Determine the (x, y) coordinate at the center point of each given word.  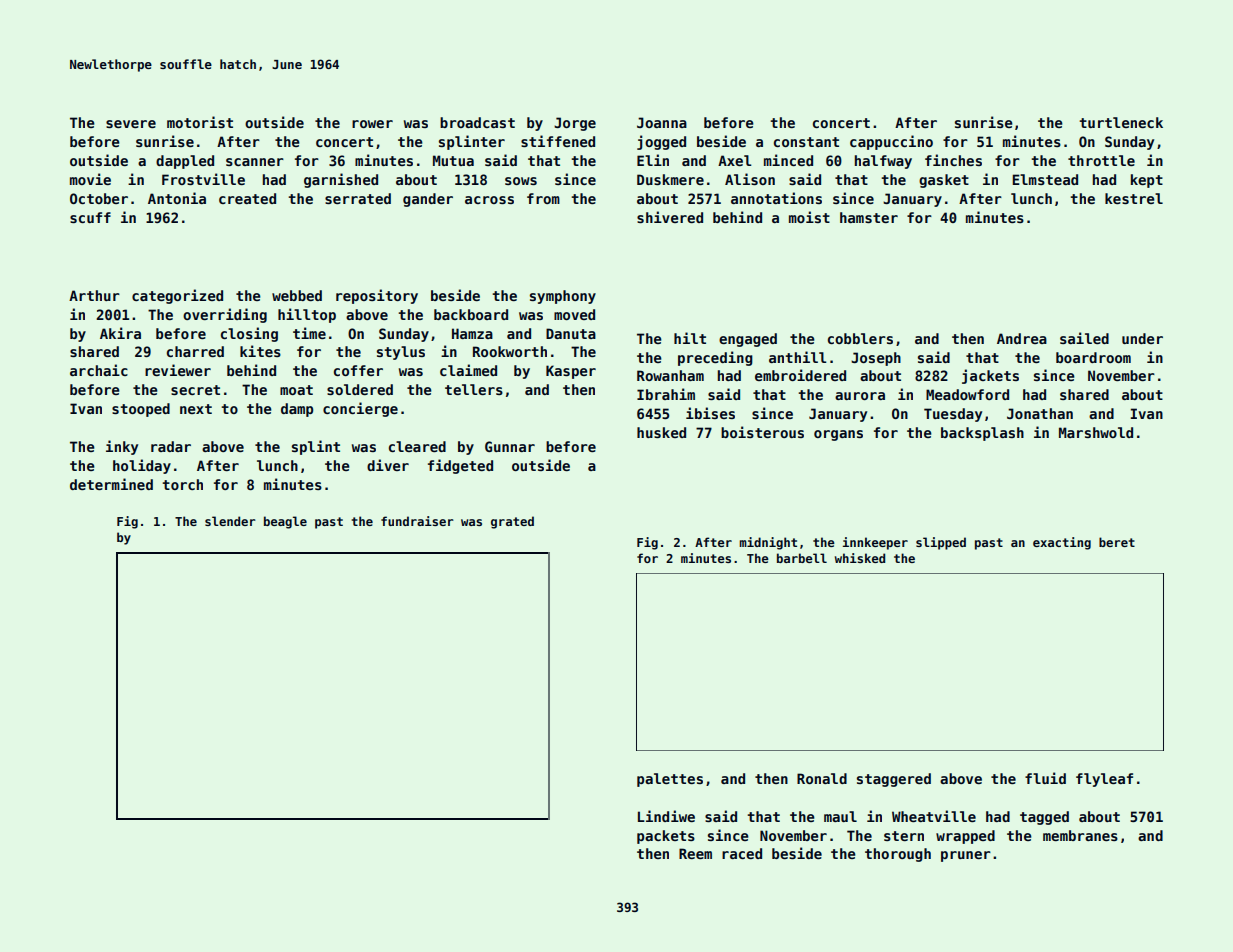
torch (182, 484)
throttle (1101, 160)
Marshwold (1096, 432)
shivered (670, 217)
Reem (695, 853)
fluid (1045, 778)
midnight (768, 543)
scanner (255, 162)
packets (666, 837)
